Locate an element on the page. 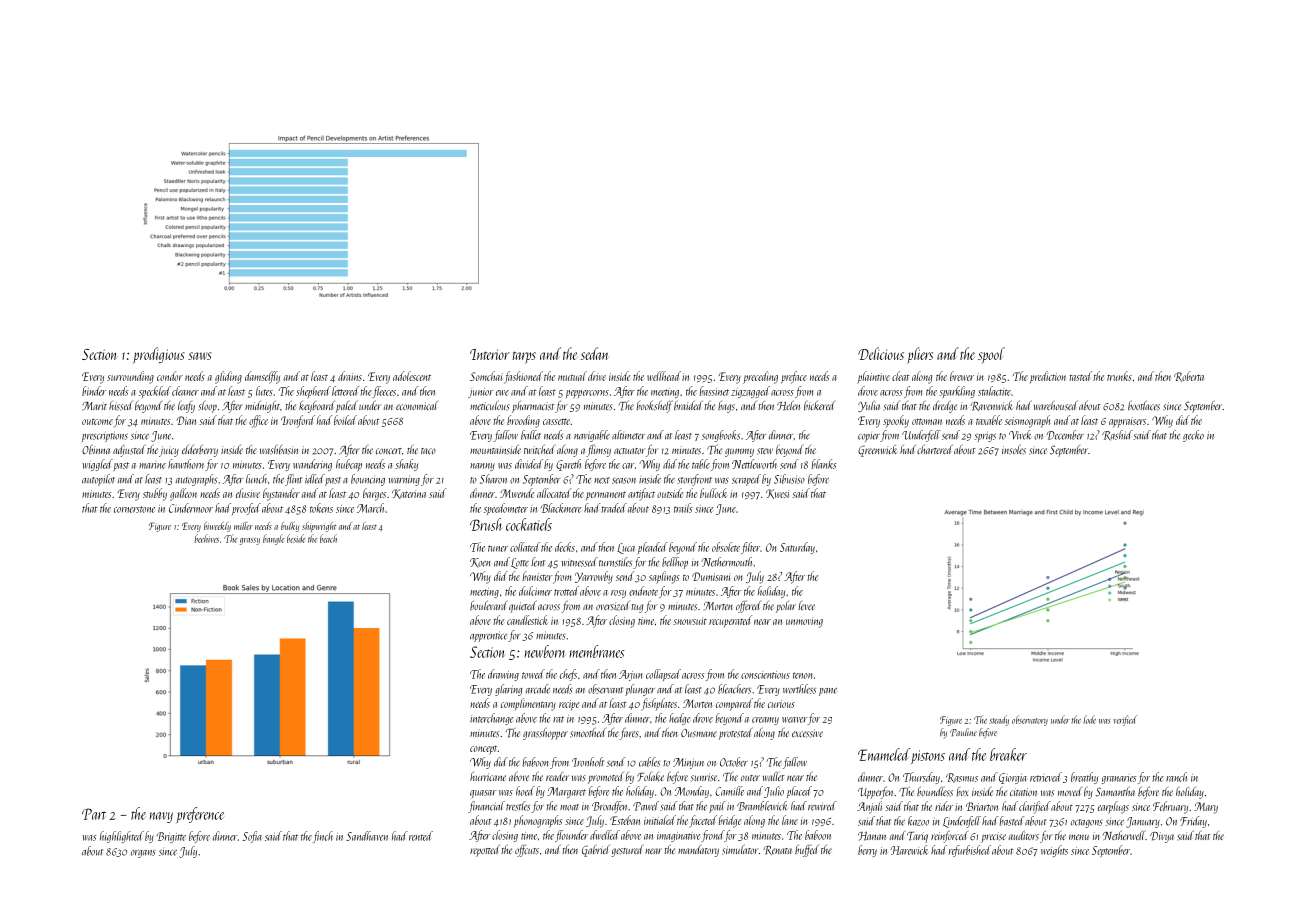  grassy is located at coordinates (250, 541).
